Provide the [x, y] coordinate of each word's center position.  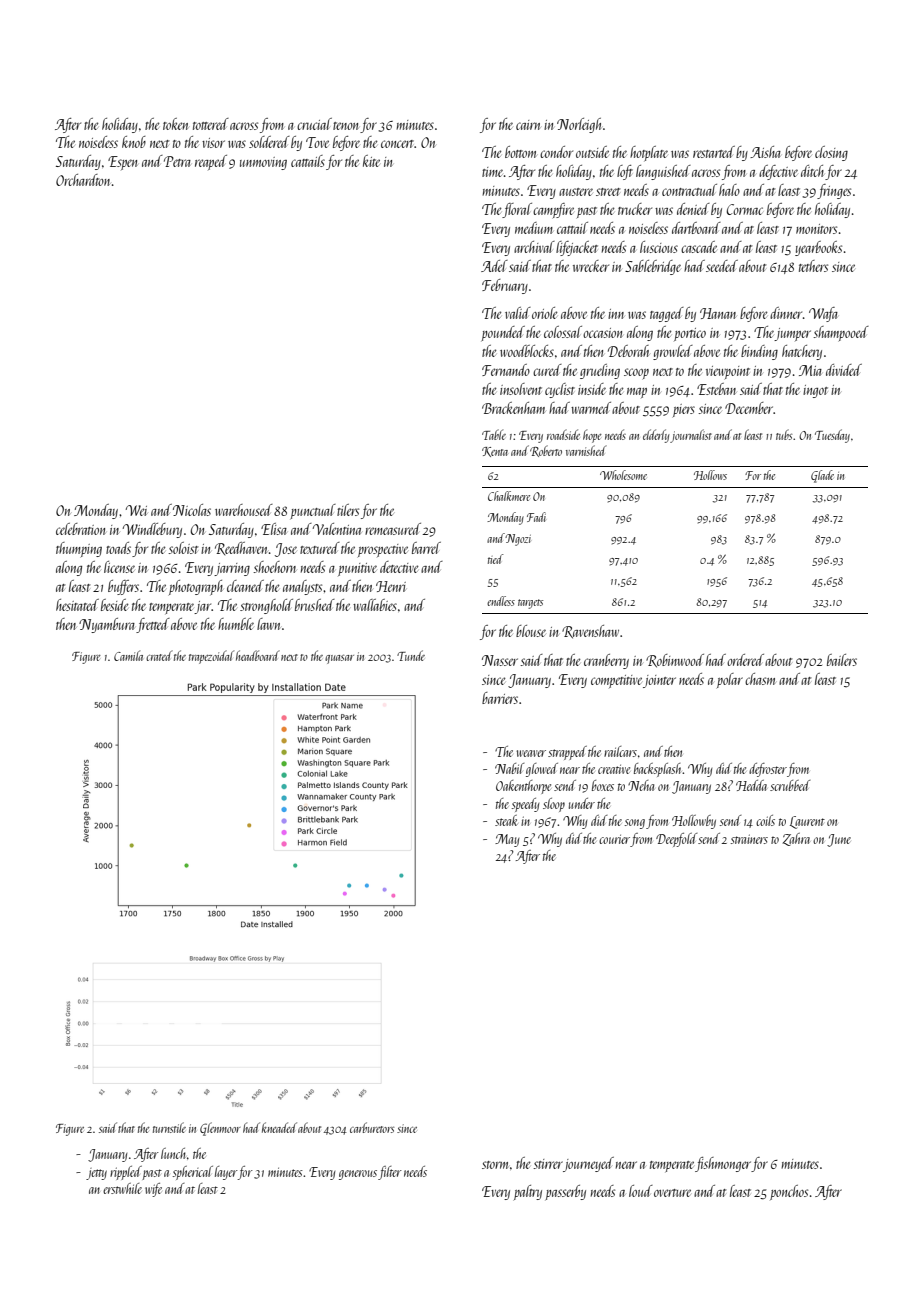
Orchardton [83, 180]
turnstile [169, 1127]
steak [506, 820]
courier [614, 839]
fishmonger [723, 1164]
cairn [528, 125]
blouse [531, 631]
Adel [494, 266]
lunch [173, 1153]
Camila [128, 655]
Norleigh [579, 125]
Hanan [718, 313]
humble [236, 624]
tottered [211, 124]
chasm [760, 679]
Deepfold [676, 840]
